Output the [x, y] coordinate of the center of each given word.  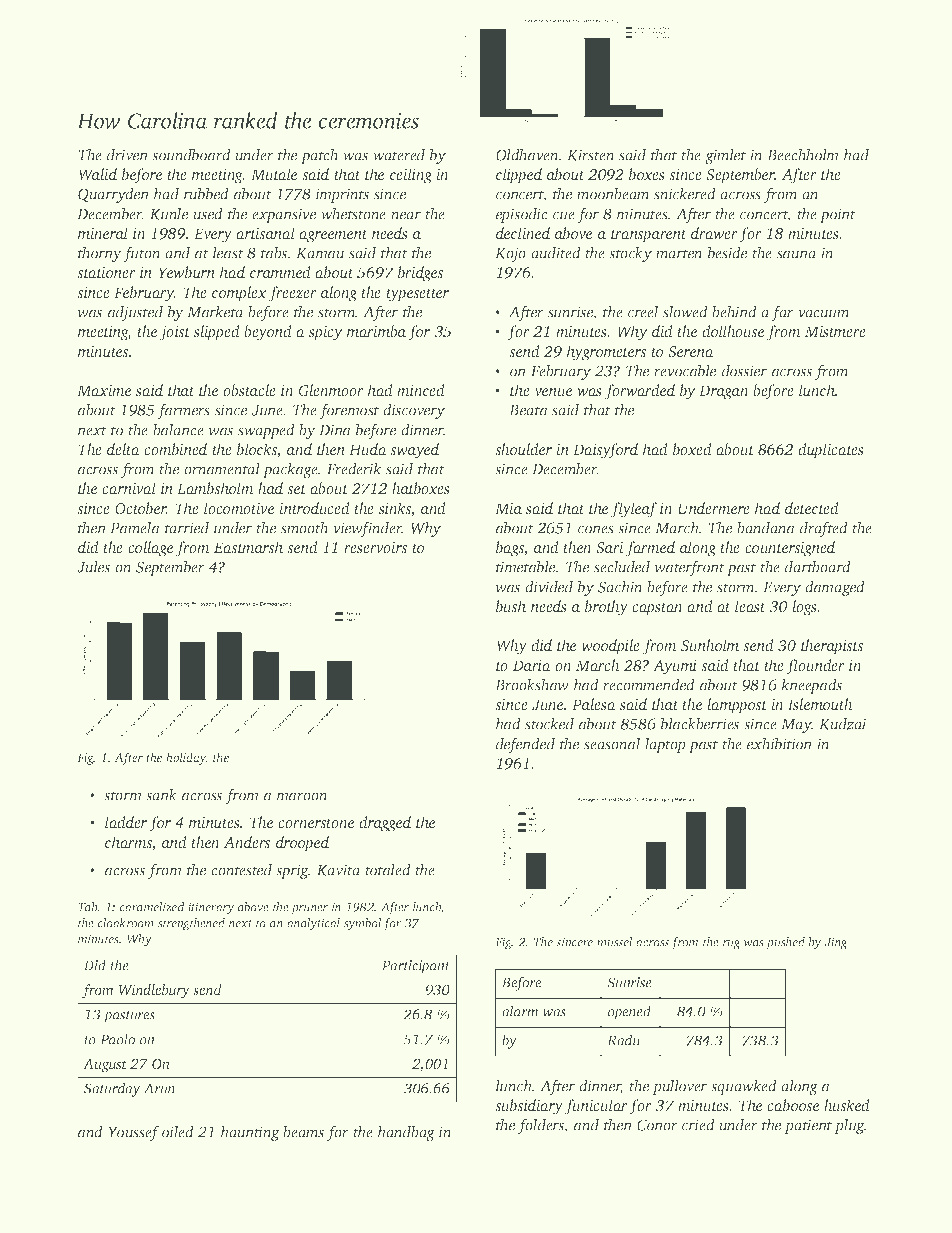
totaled [388, 869]
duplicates [831, 451]
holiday [186, 758]
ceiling [411, 176]
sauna [797, 254]
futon [142, 254]
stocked [549, 723]
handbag [406, 1133]
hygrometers [606, 353]
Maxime [104, 390]
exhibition [779, 743]
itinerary [211, 908]
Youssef [133, 1133]
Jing [836, 943]
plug [849, 1126]
